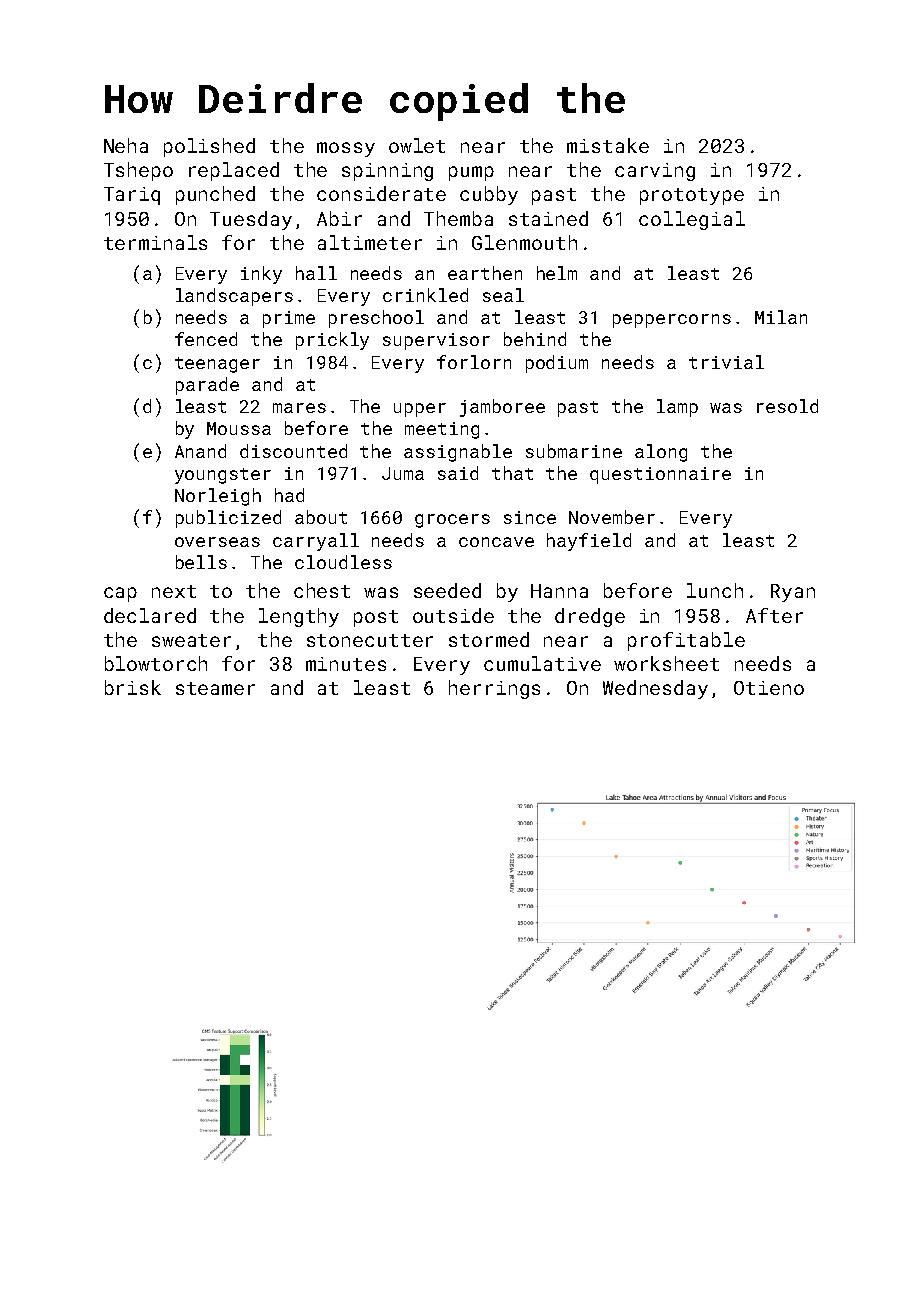 The width and height of the screenshot is (924, 1311). What do you see at coordinates (206, 339) in the screenshot?
I see `fenced` at bounding box center [206, 339].
